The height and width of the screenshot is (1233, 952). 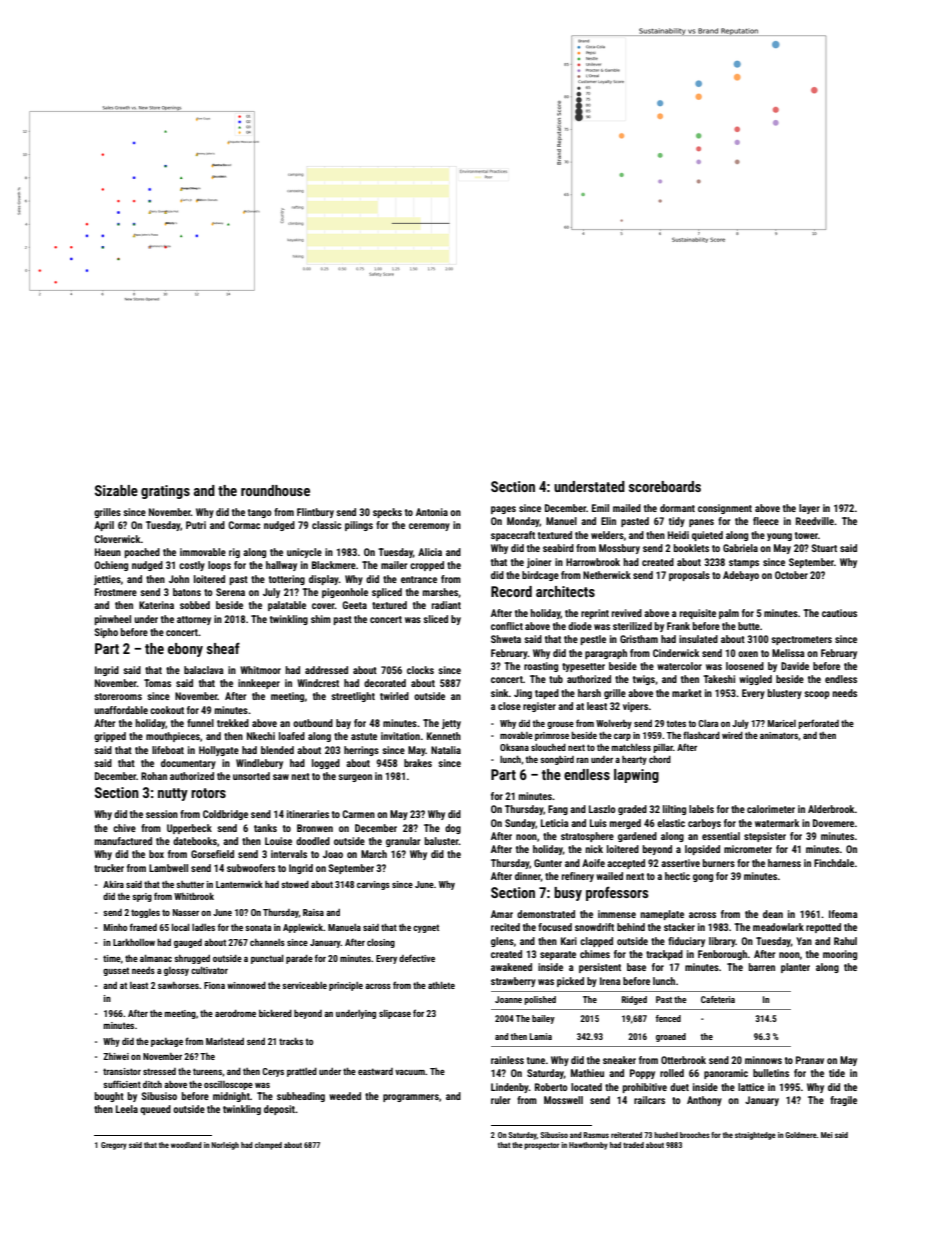 I want to click on dinner, so click(x=528, y=877).
